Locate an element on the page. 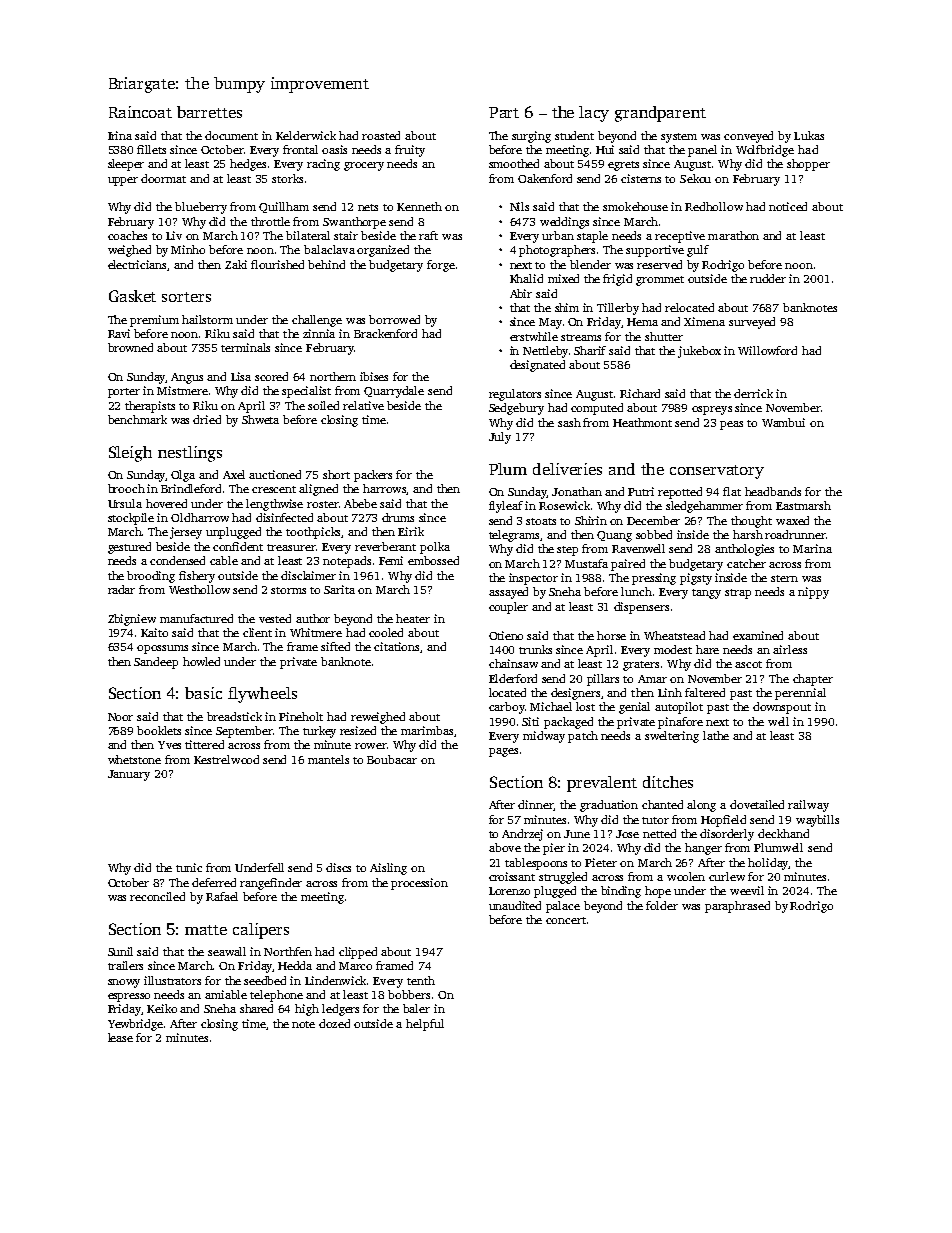 The width and height of the document is (952, 1233). baler is located at coordinates (416, 1008).
